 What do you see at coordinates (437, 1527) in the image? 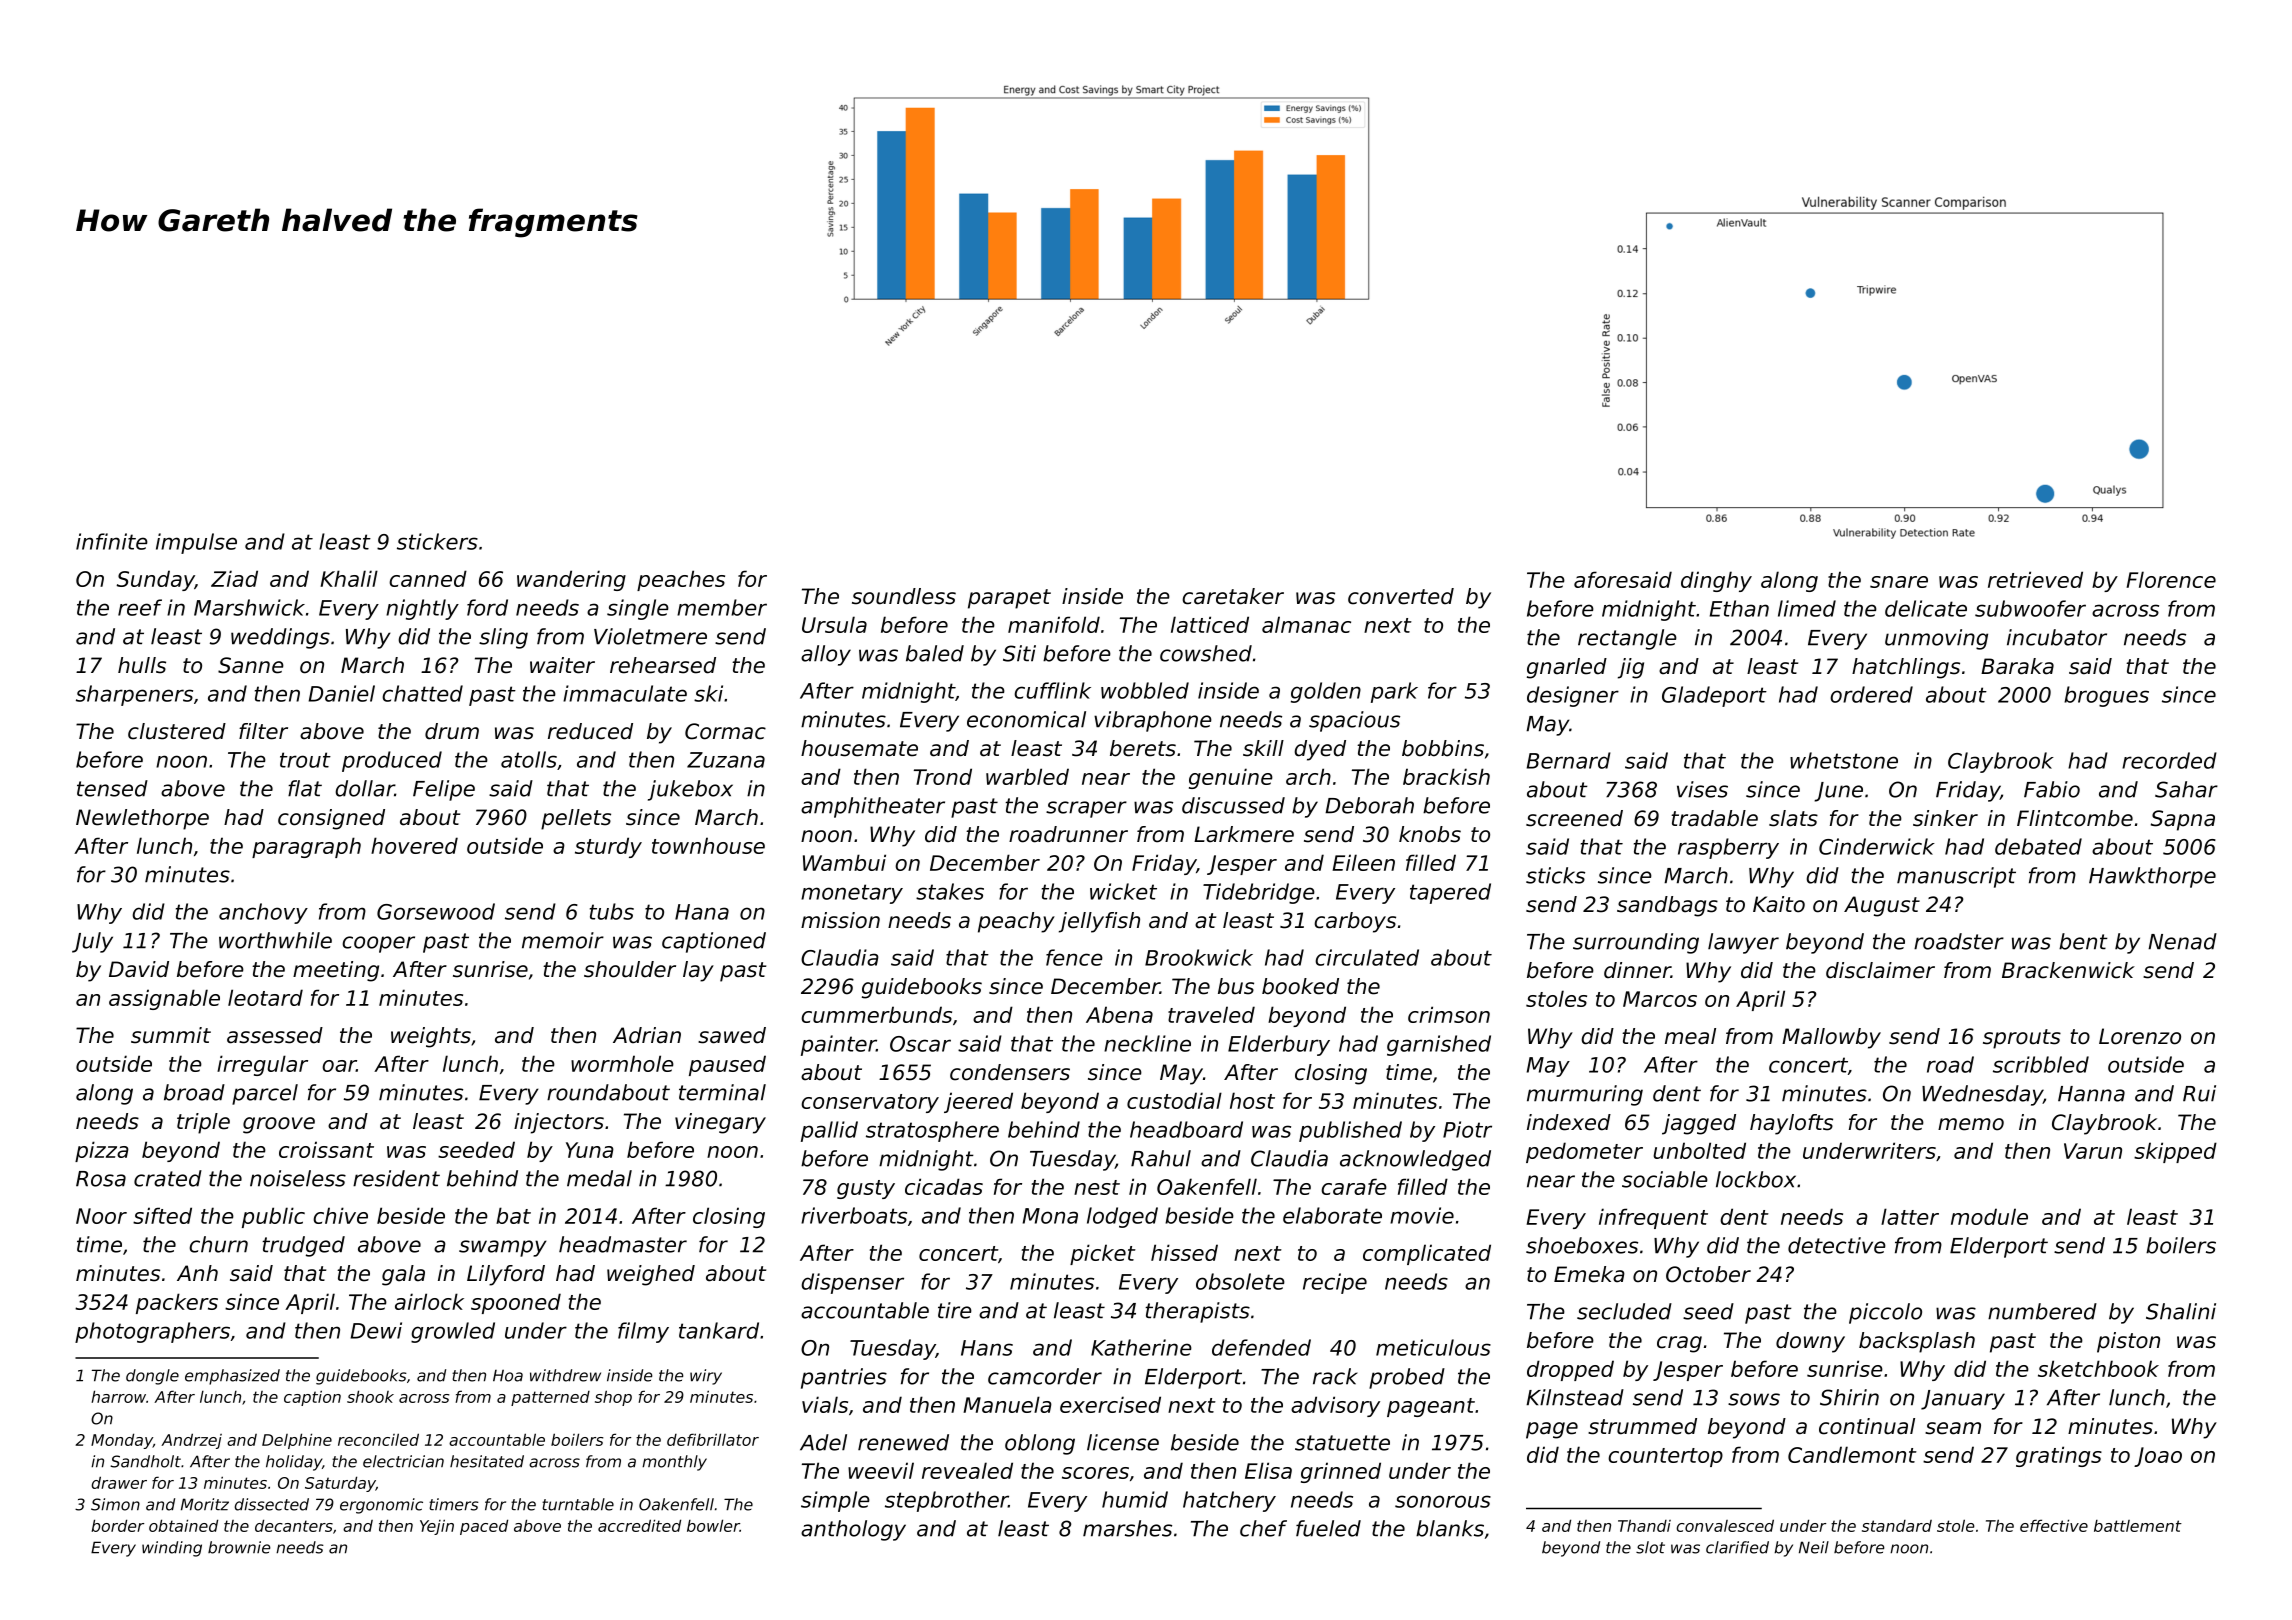
I see `Yejin` at bounding box center [437, 1527].
